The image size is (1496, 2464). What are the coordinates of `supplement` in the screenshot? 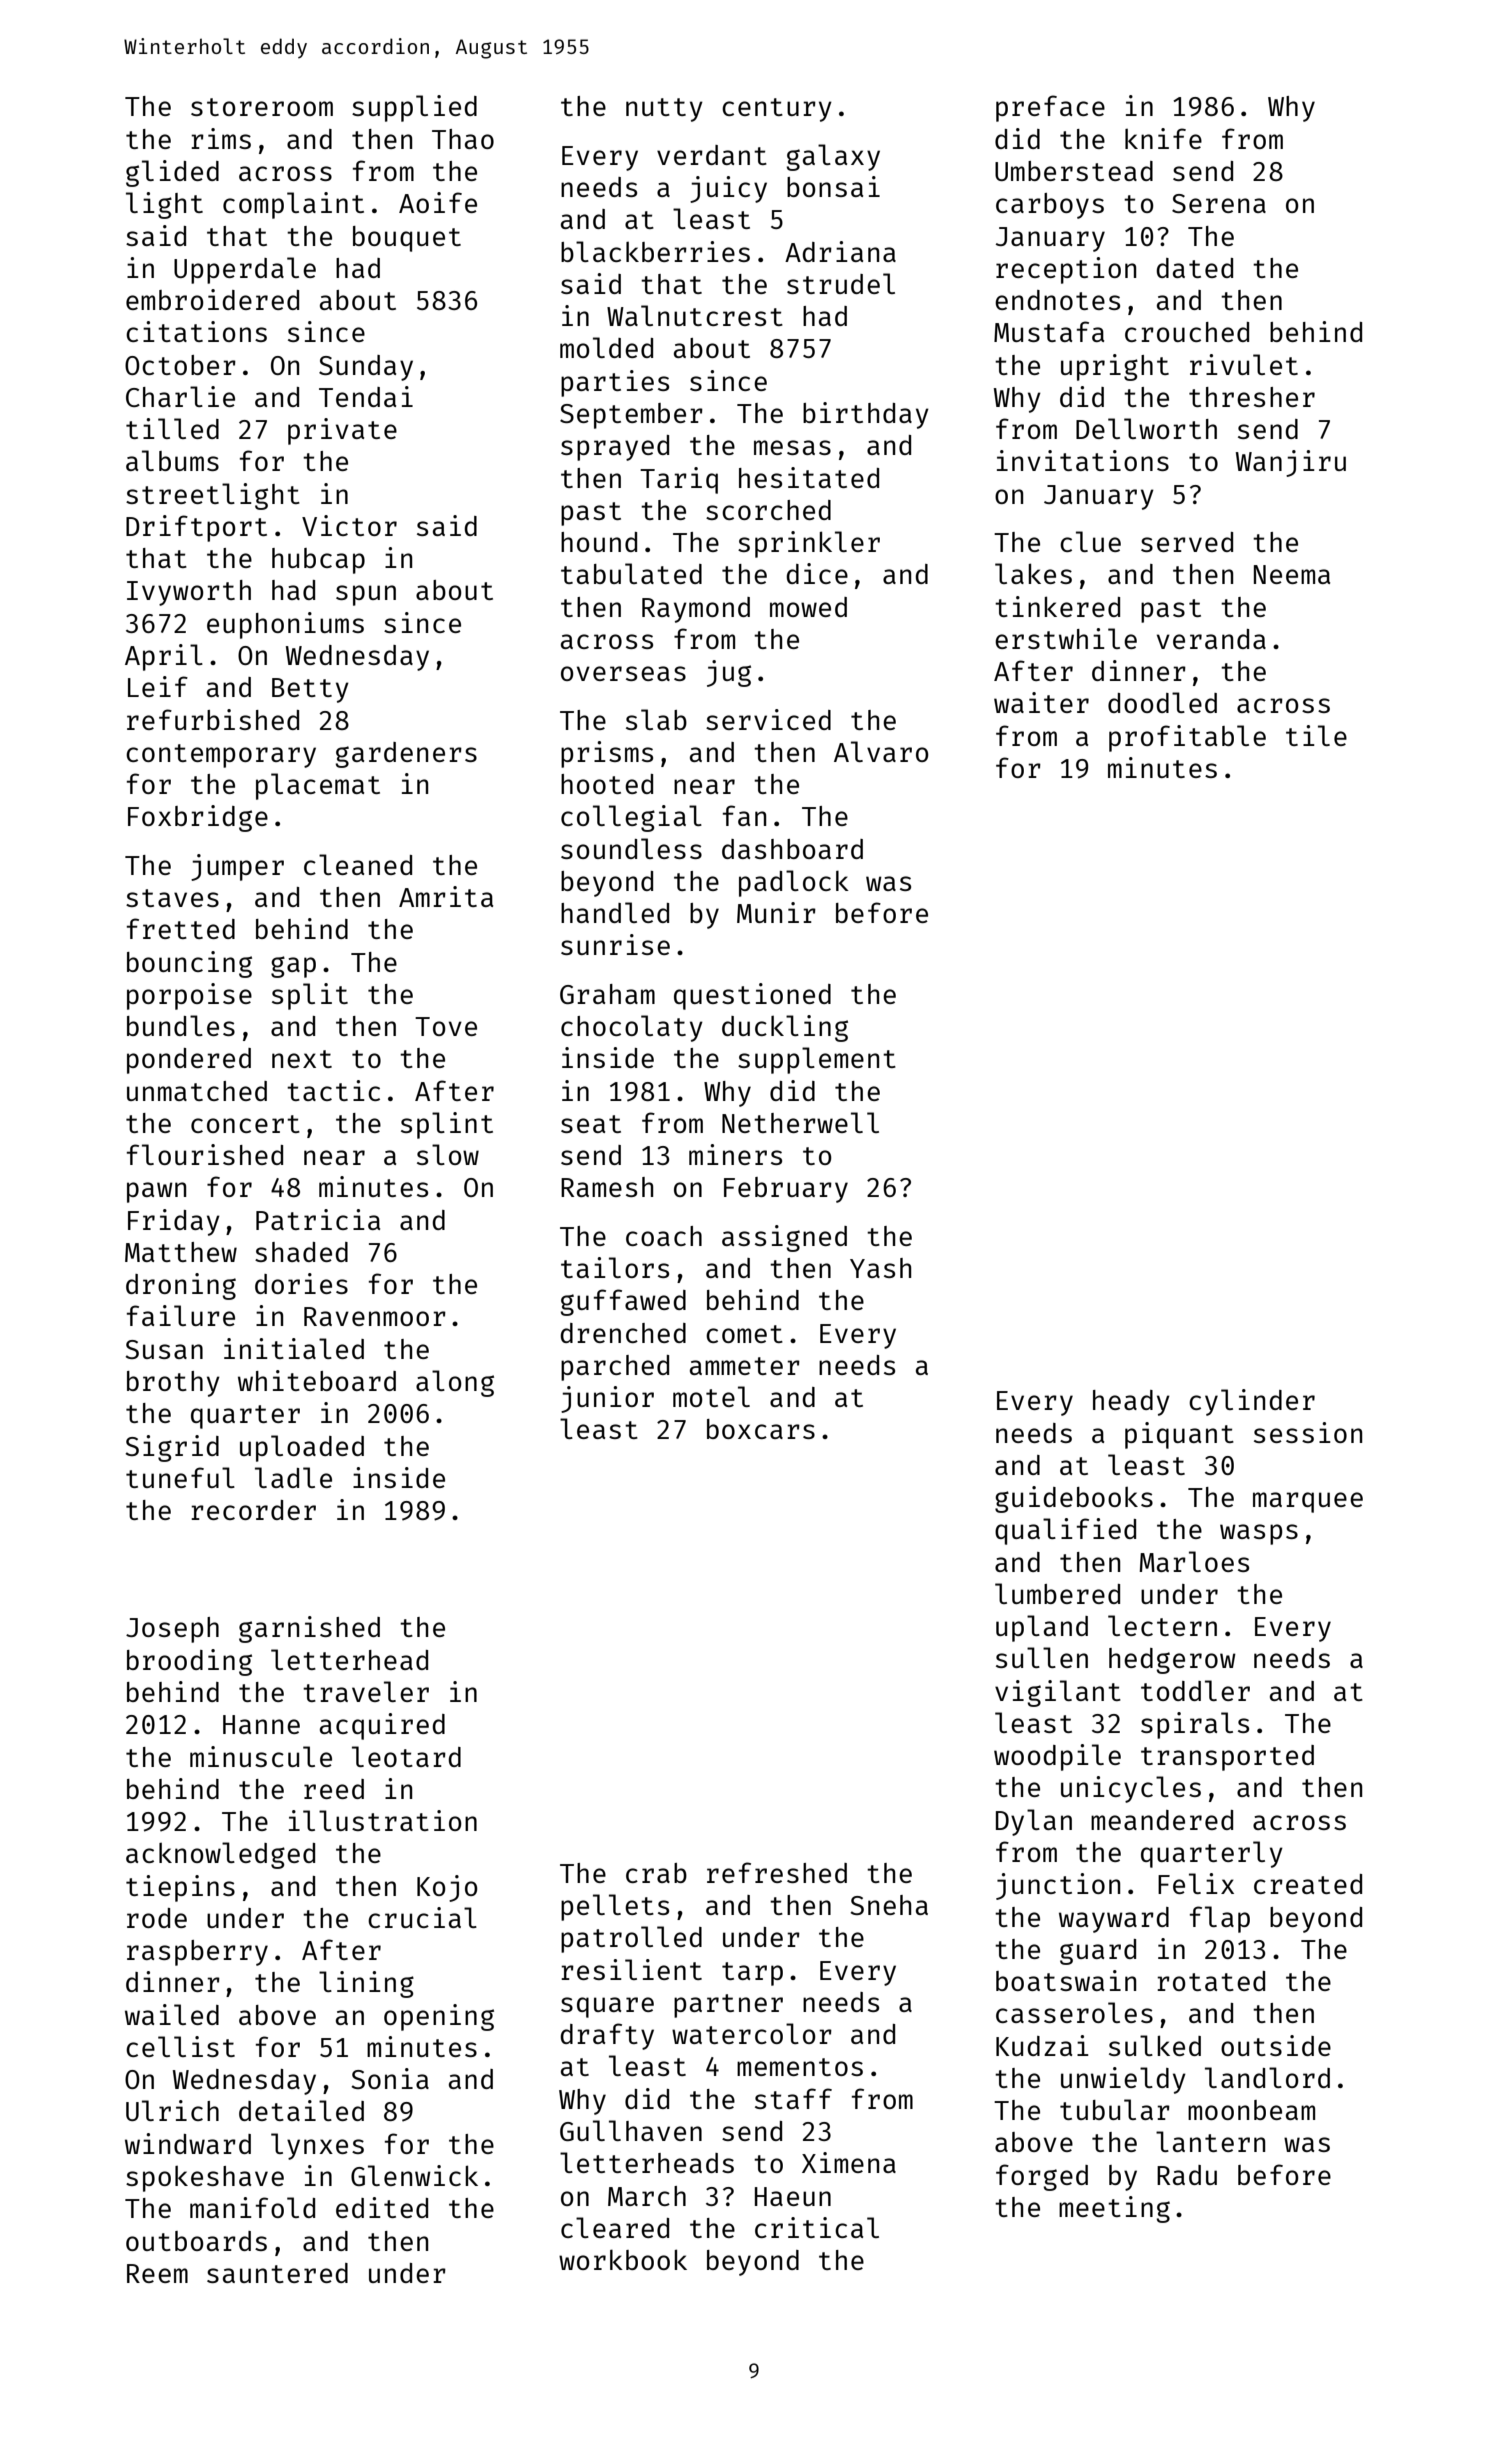 It's located at (817, 1060).
